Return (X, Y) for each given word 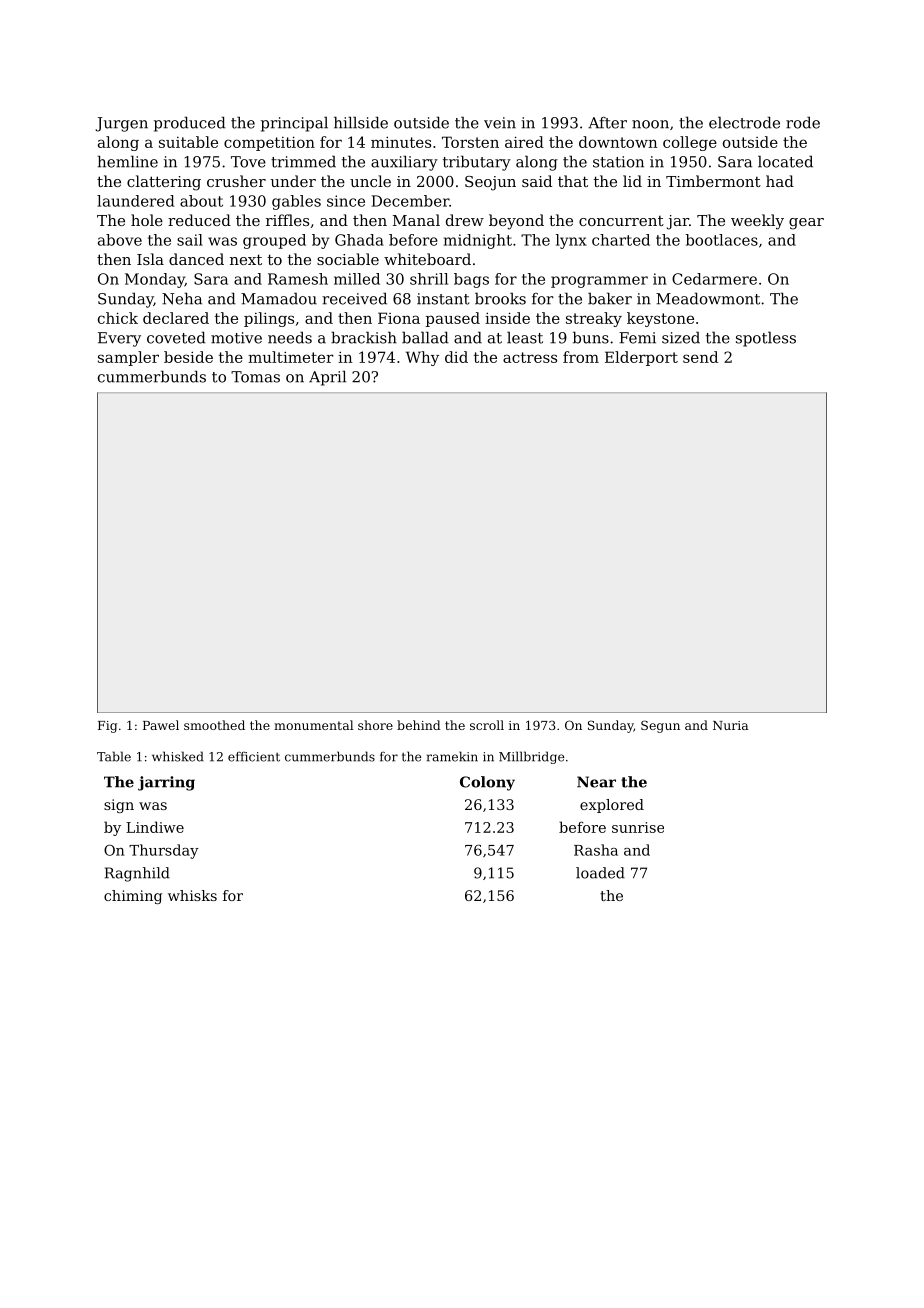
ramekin (452, 756)
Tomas (255, 377)
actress (530, 357)
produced (190, 124)
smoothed (214, 725)
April (327, 378)
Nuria (731, 725)
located (785, 161)
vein (500, 123)
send (700, 357)
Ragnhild (137, 874)
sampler (128, 358)
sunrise (638, 827)
